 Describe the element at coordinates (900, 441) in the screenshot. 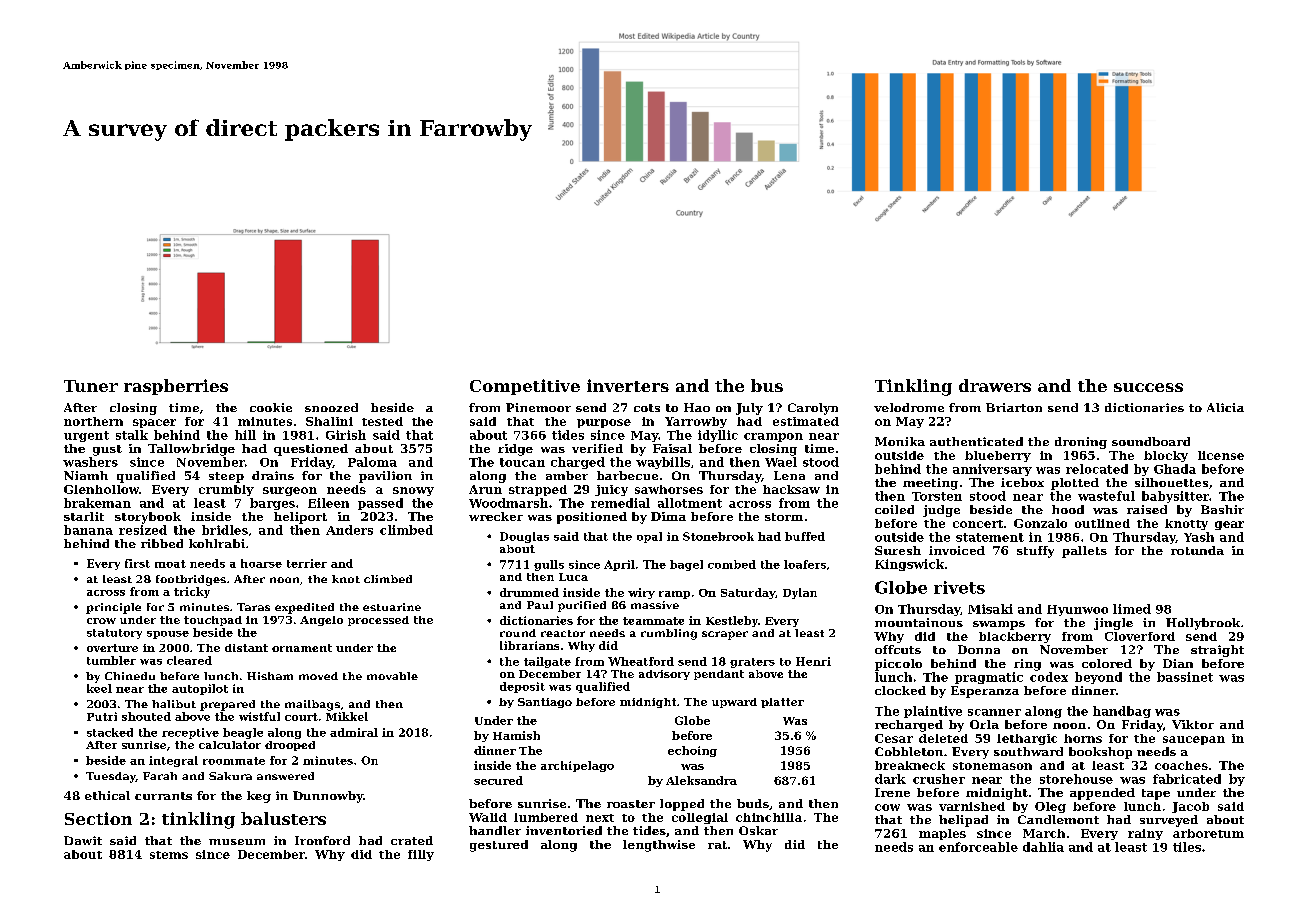

I see `Monika` at that location.
